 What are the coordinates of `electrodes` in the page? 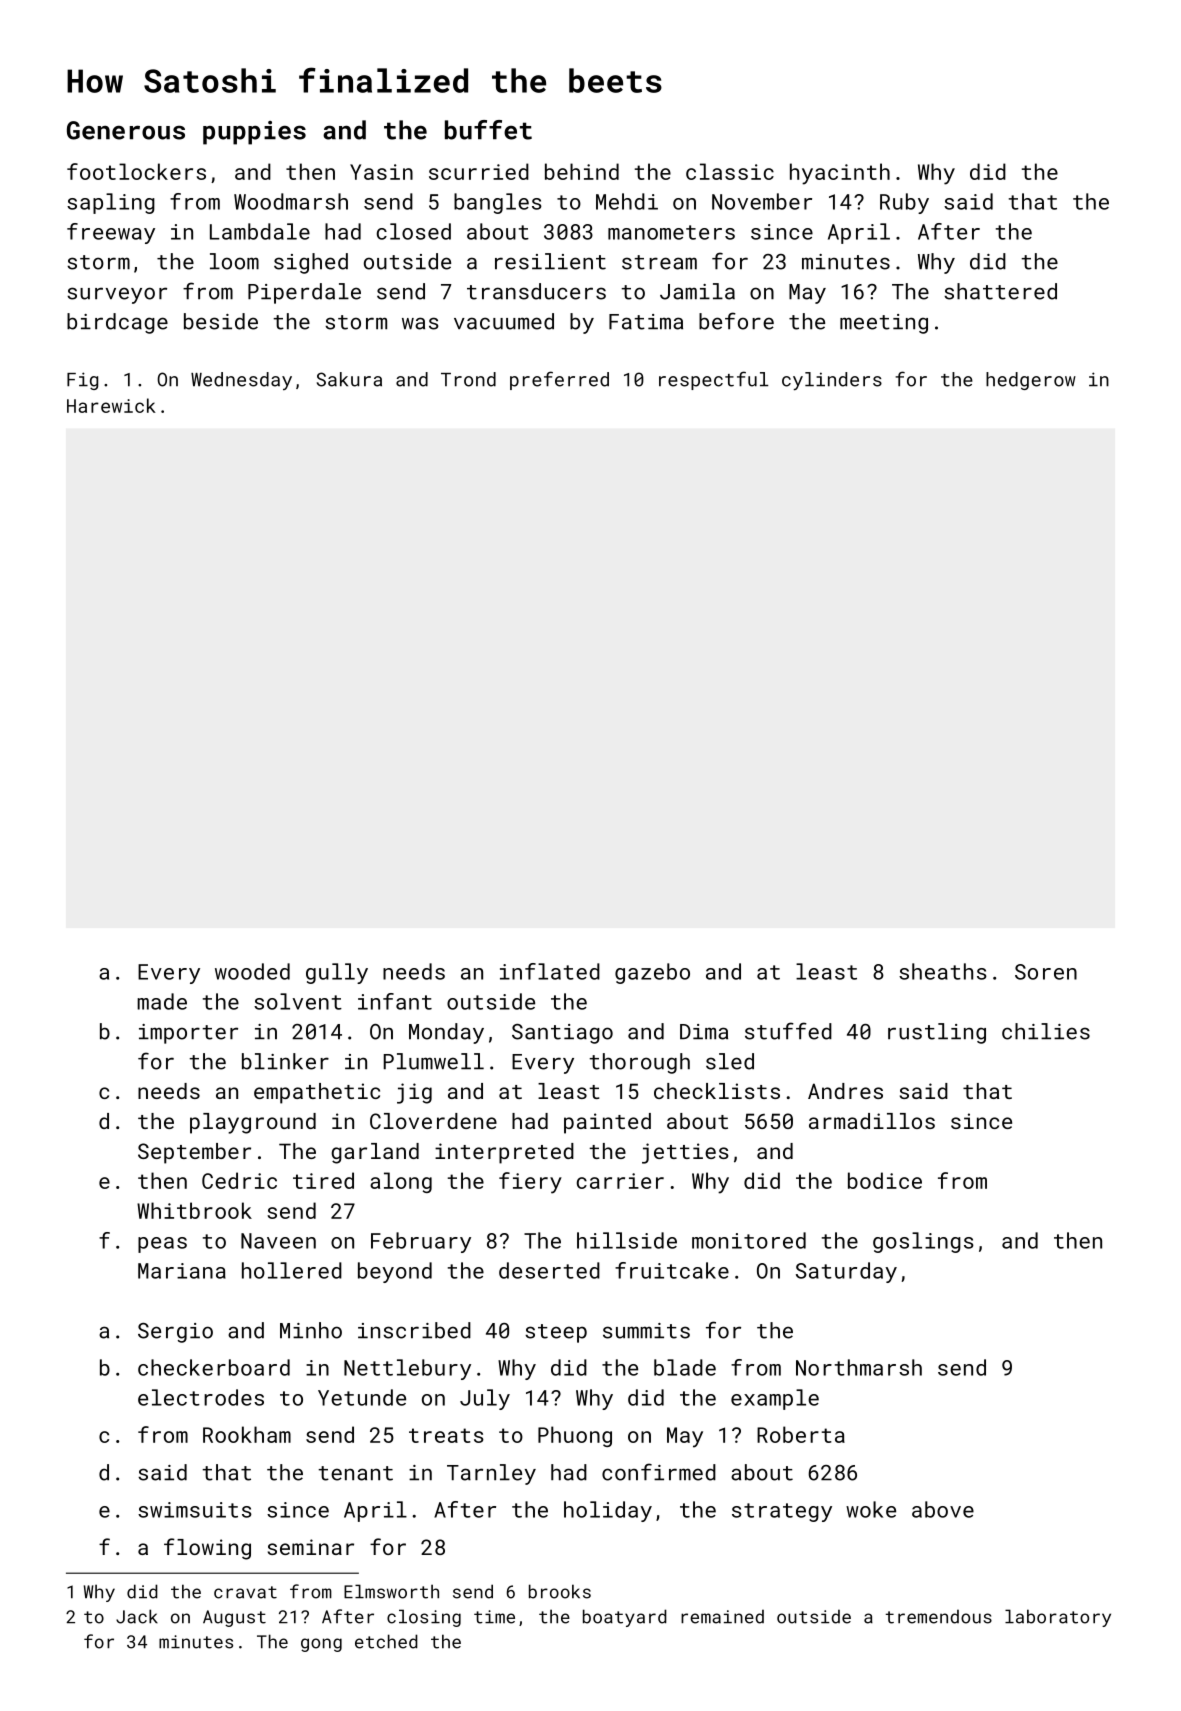 It's located at (201, 1397).
